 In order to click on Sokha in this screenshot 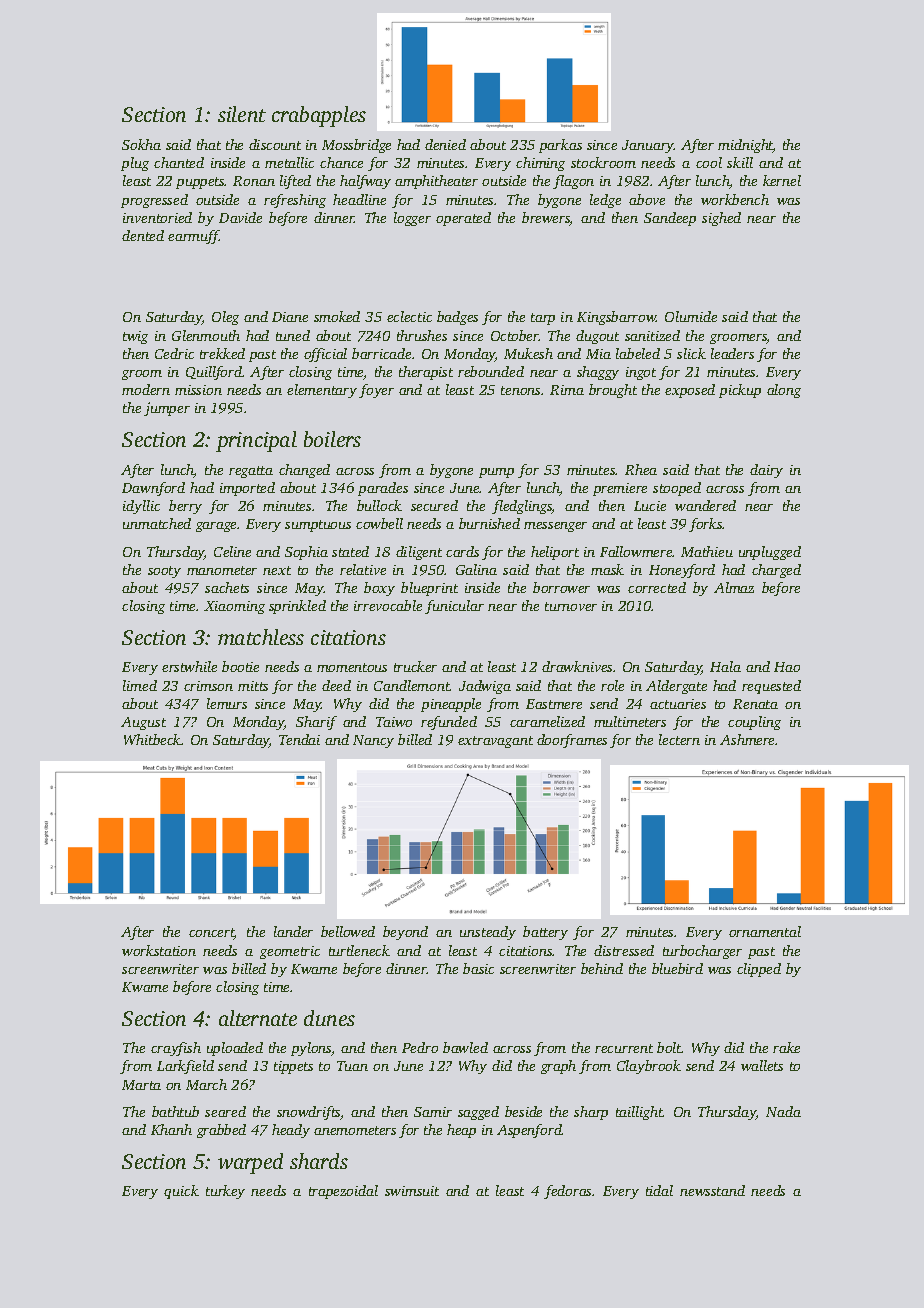, I will do `click(141, 144)`.
